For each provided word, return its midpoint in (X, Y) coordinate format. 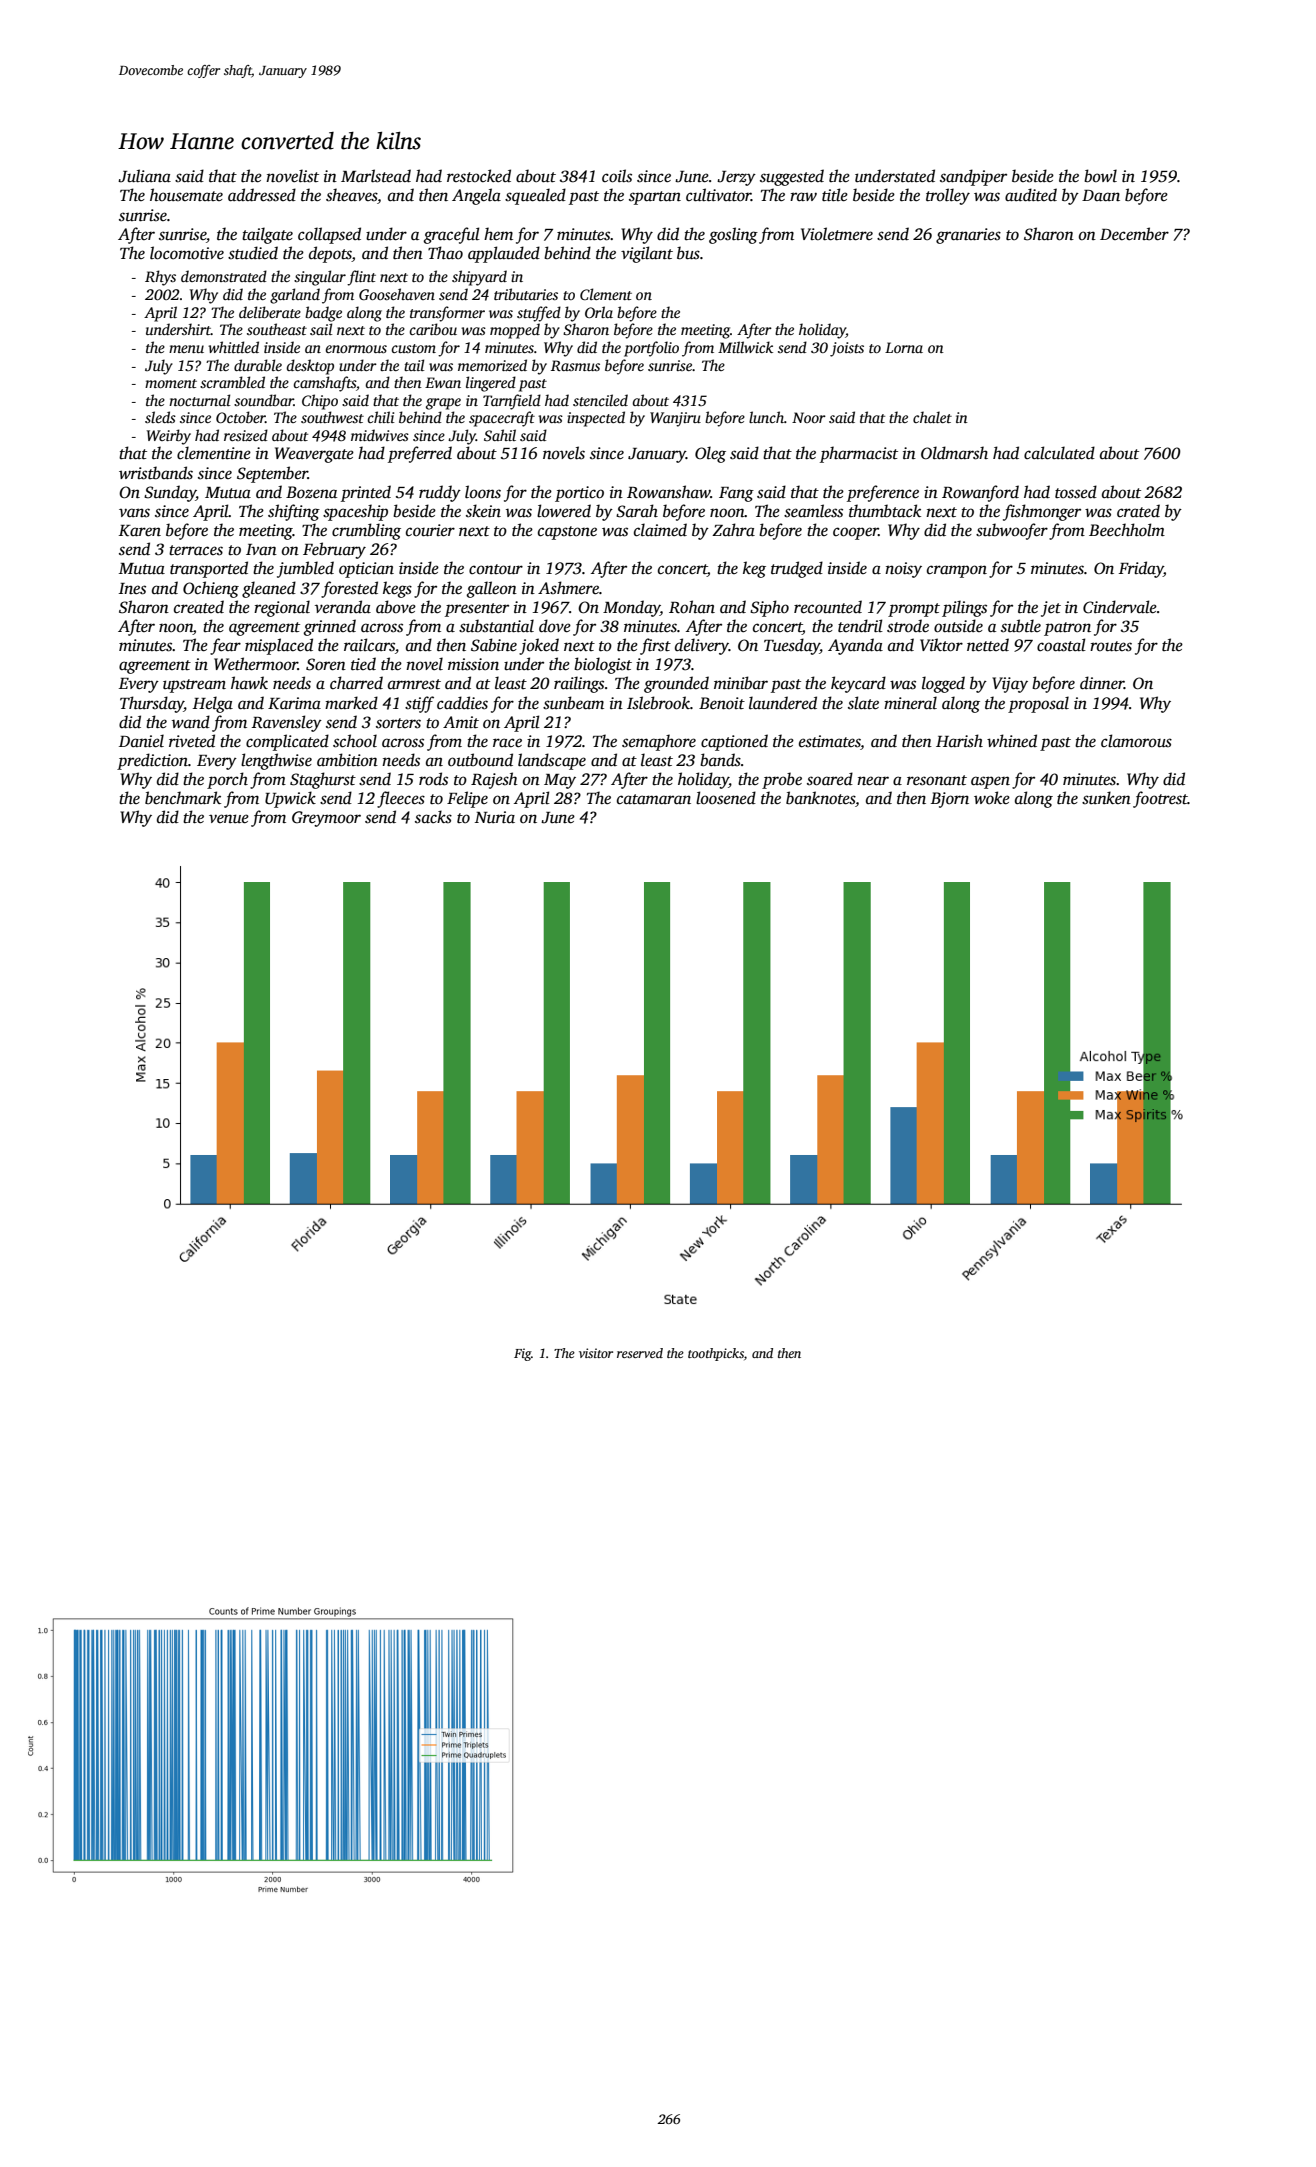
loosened (726, 798)
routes (1111, 646)
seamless (813, 511)
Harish (959, 741)
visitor (596, 1353)
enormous (356, 349)
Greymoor (326, 819)
